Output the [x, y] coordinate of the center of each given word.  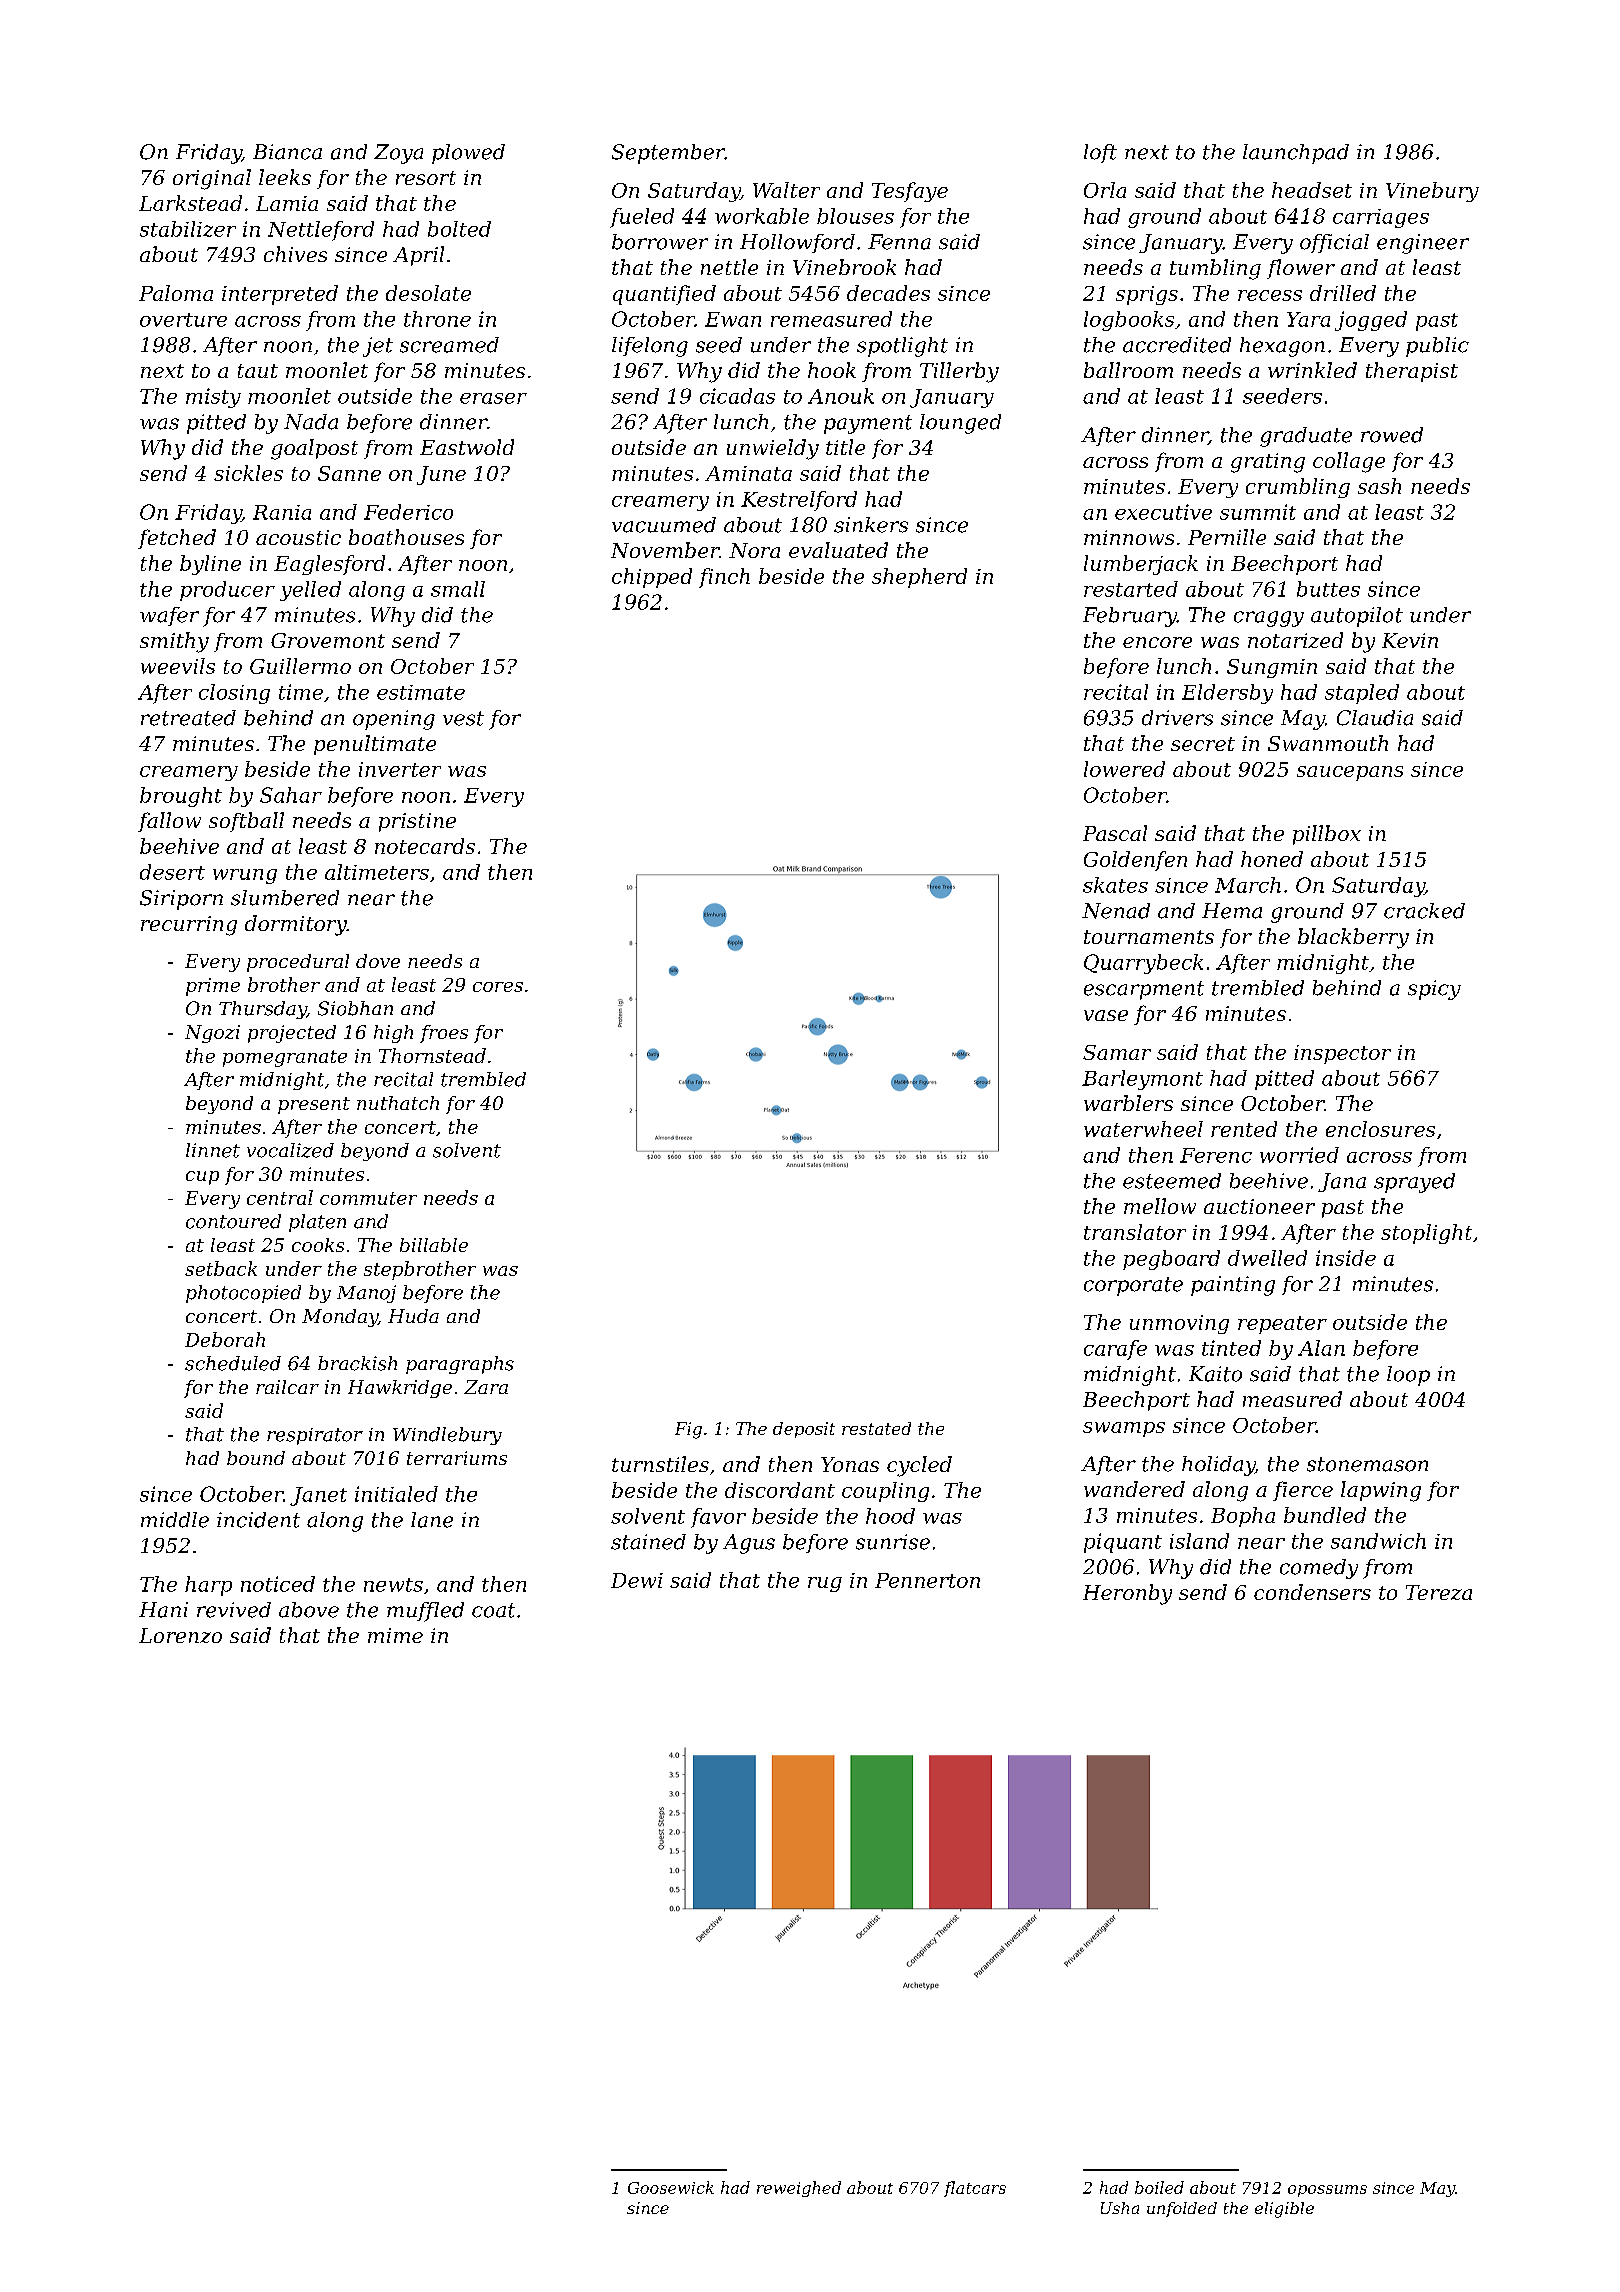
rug [825, 1584]
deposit [804, 1430]
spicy [1434, 990]
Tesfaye [910, 192]
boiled [1159, 2187]
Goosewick [671, 2187]
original [212, 179]
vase [1106, 1015]
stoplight [1426, 1234]
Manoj [366, 1294]
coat [493, 1610]
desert [172, 872]
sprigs [1147, 295]
